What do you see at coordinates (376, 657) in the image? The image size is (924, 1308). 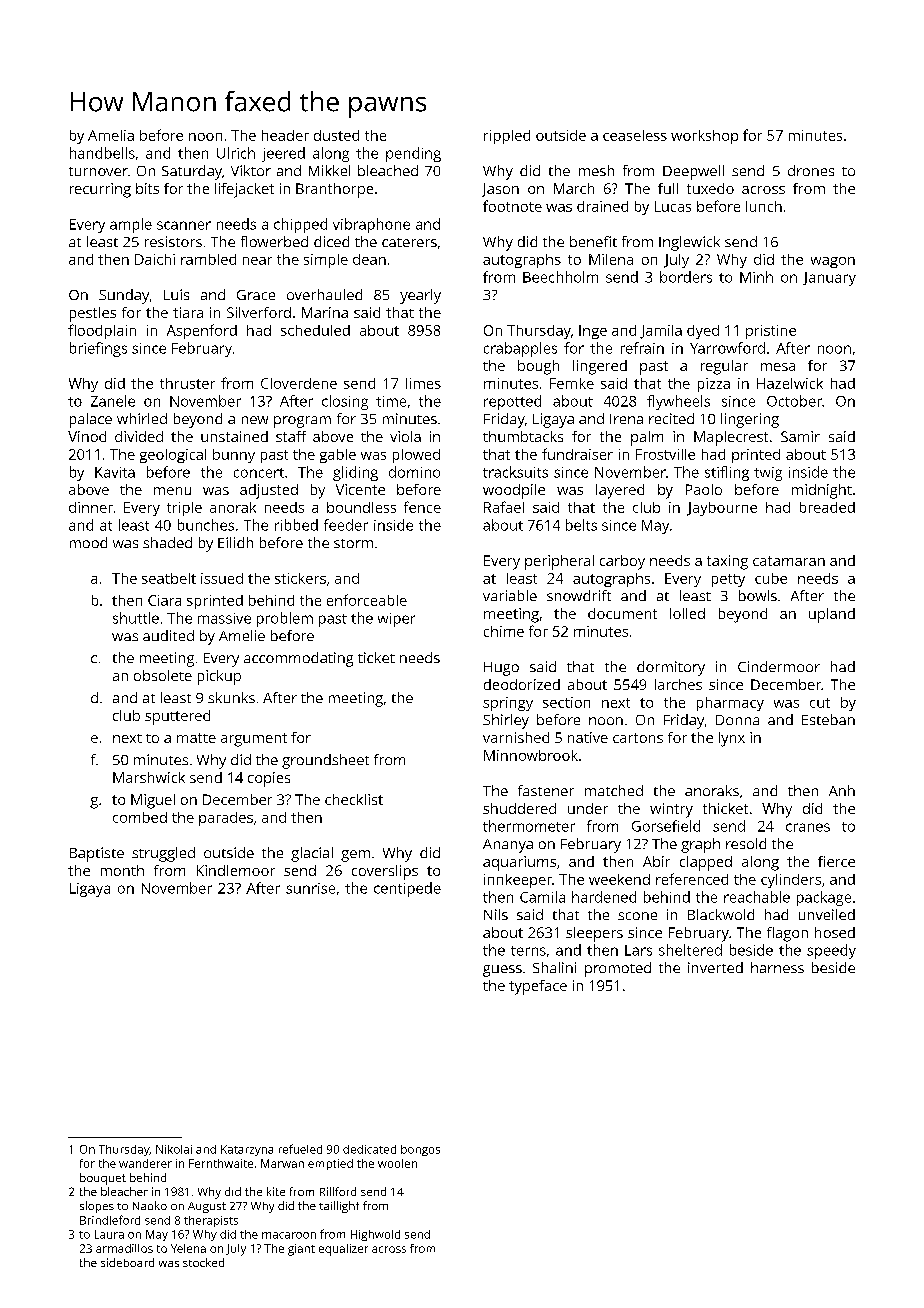 I see `ticket` at bounding box center [376, 657].
